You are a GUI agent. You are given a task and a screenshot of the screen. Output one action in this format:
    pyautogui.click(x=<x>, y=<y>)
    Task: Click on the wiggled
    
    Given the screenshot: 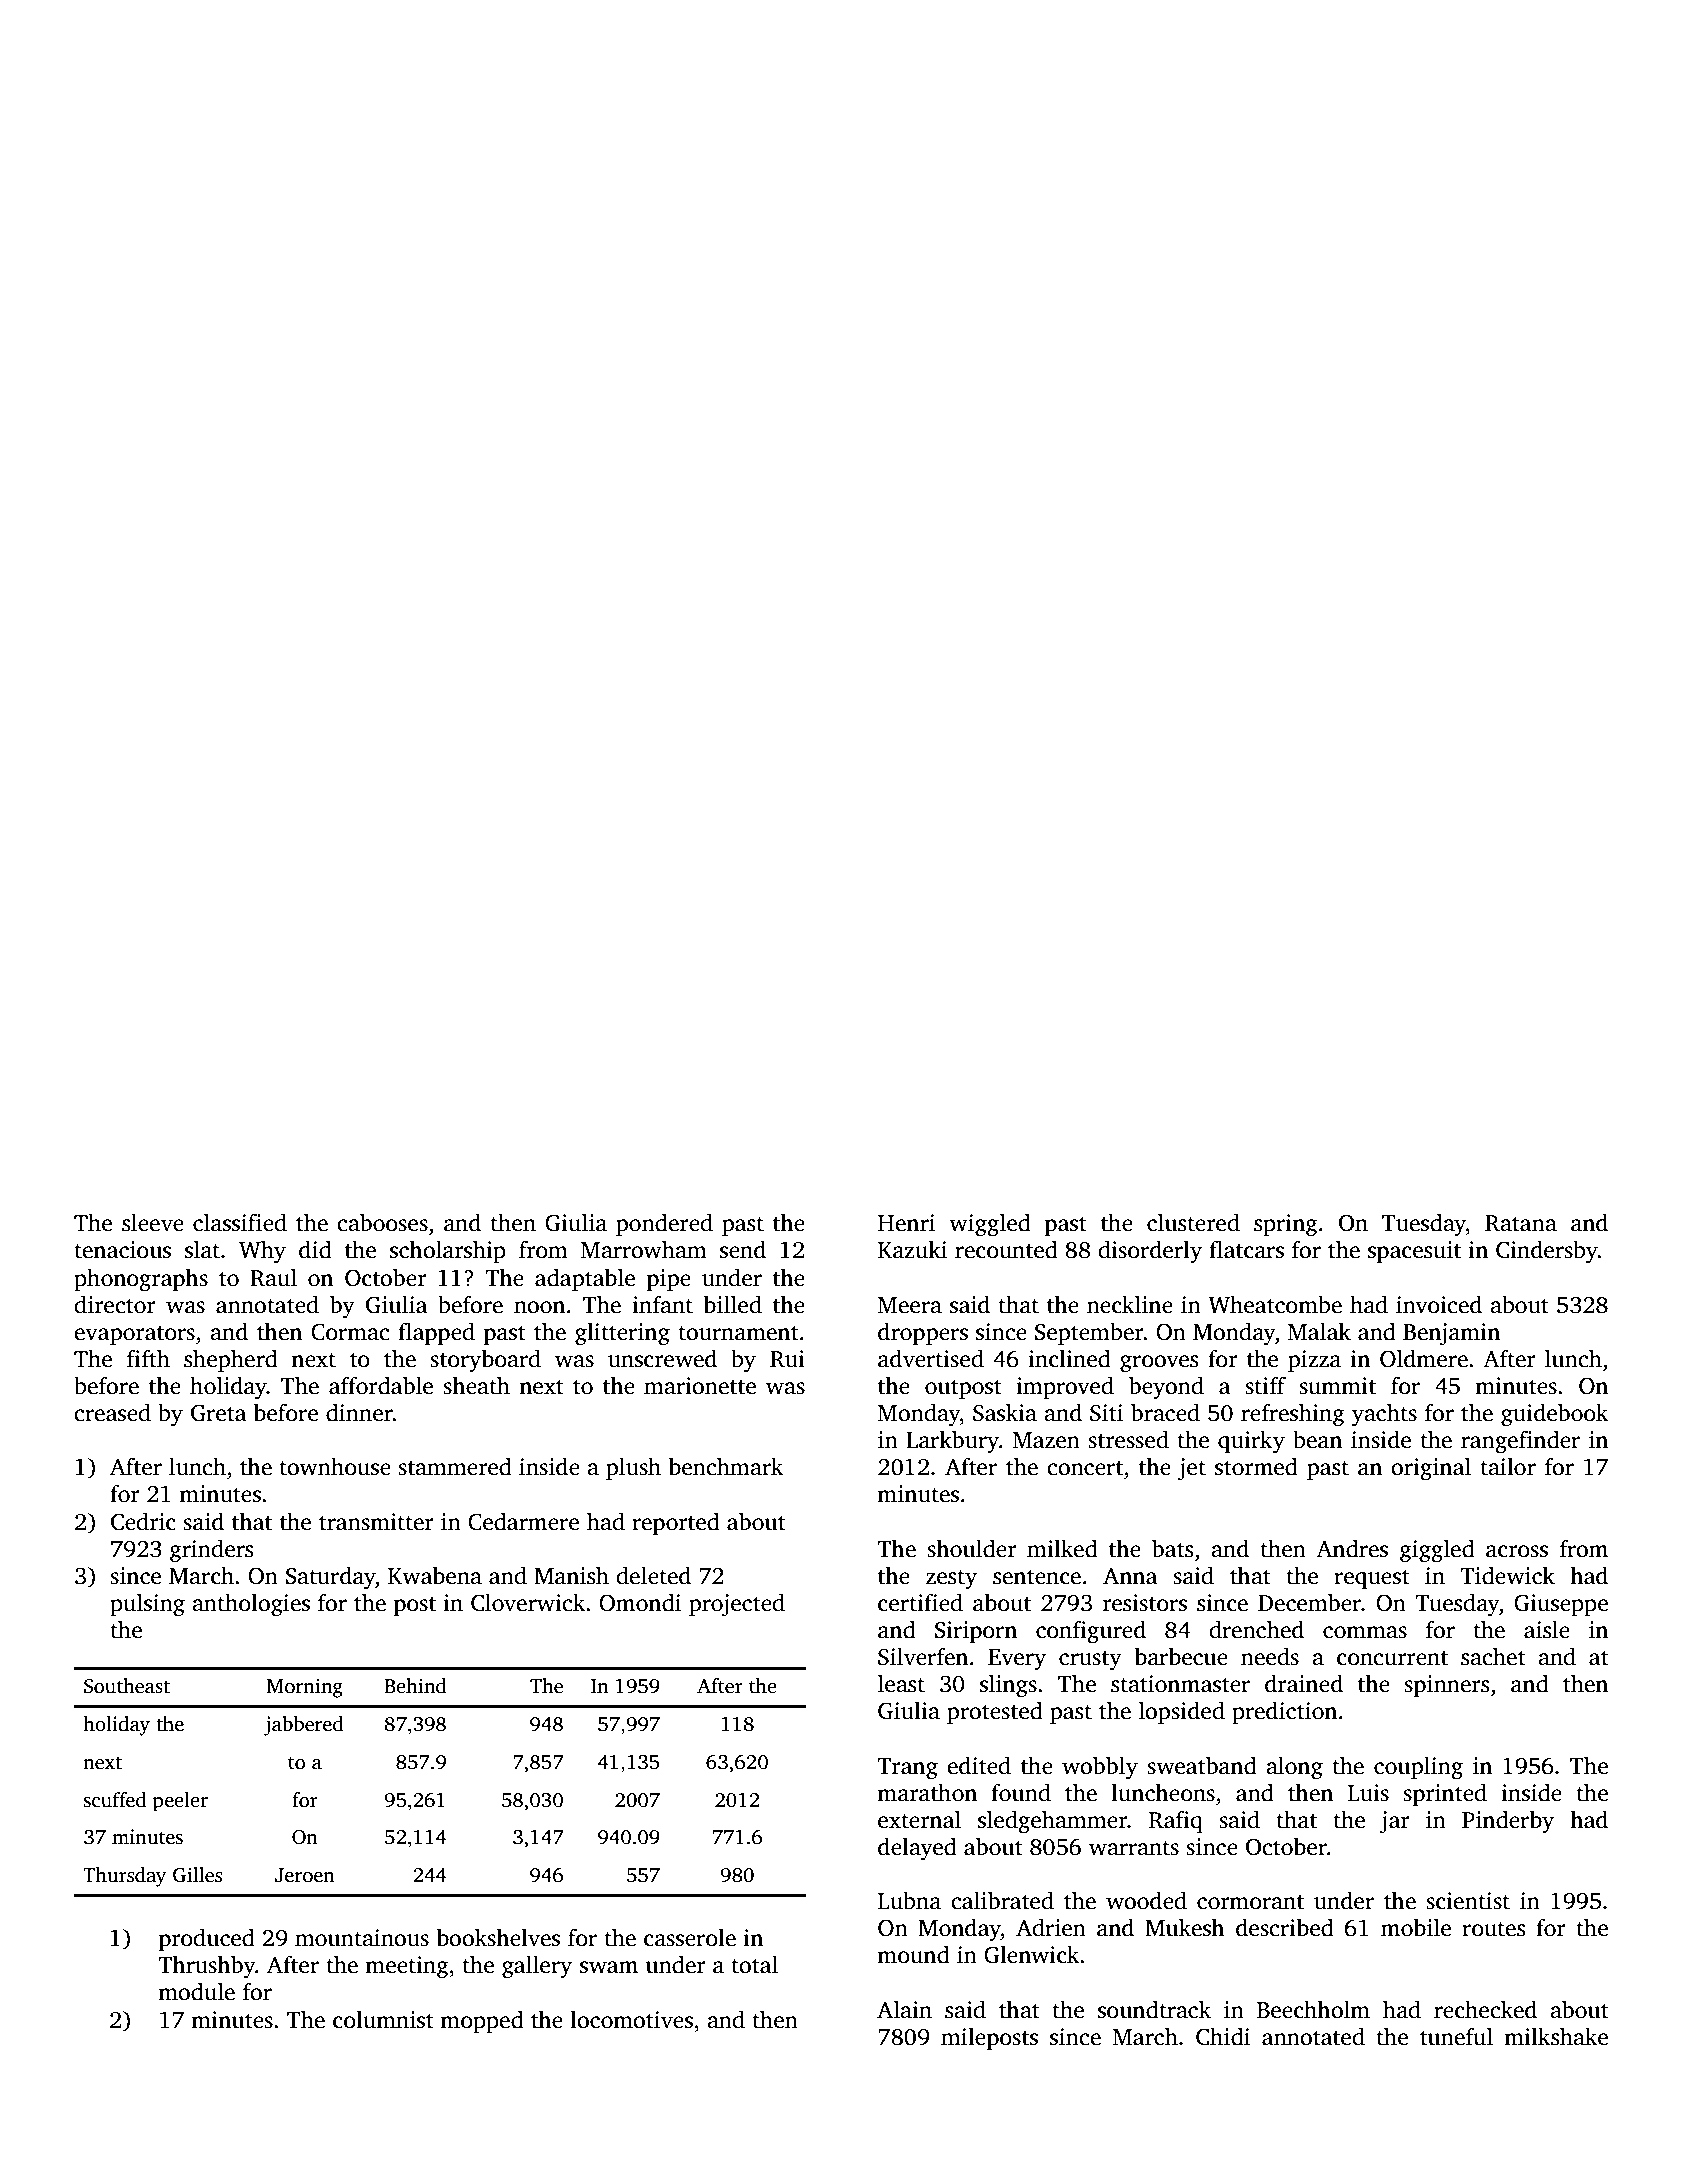 What is the action you would take?
    pyautogui.click(x=990, y=1225)
